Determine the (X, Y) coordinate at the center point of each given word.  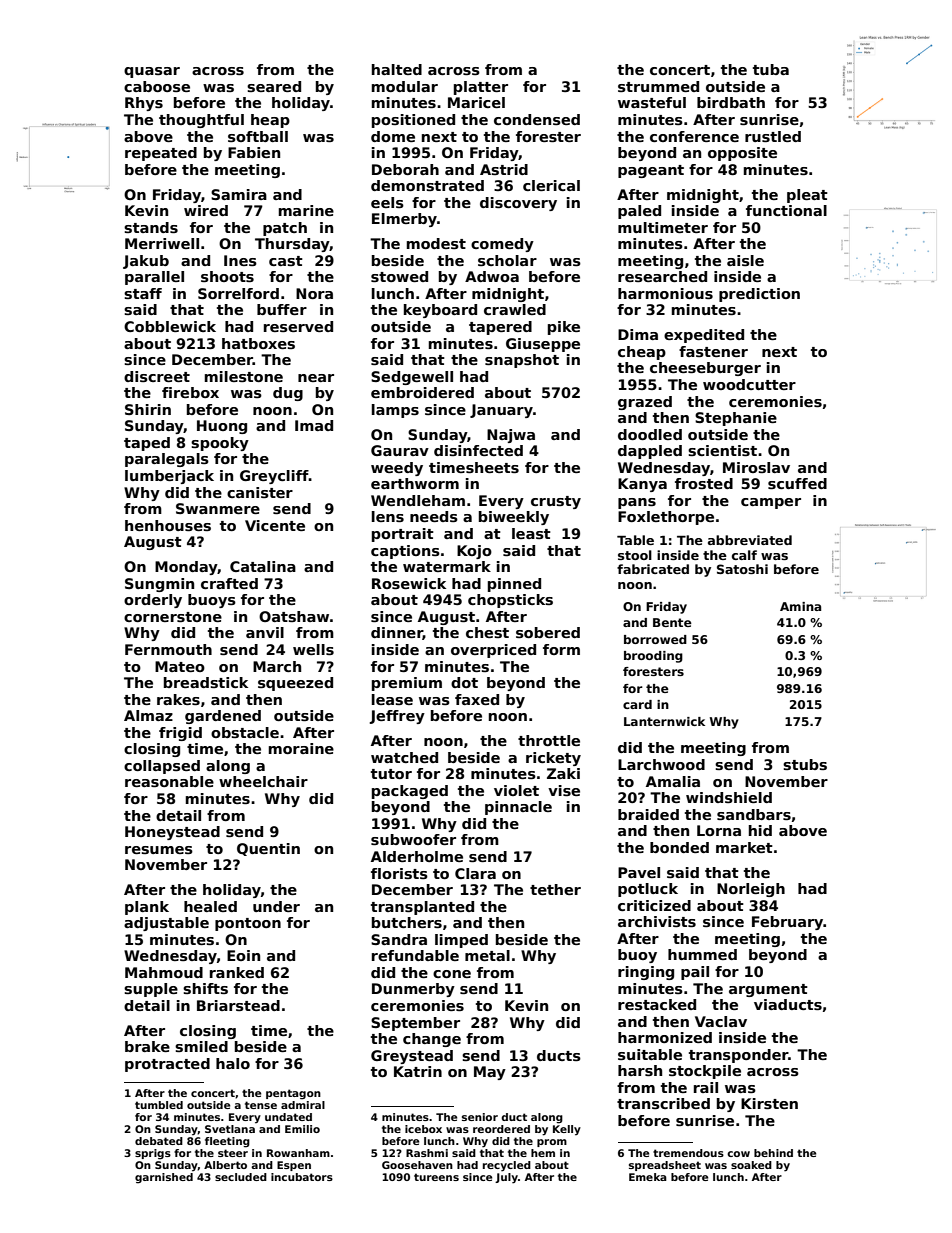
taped (147, 444)
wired (206, 210)
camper (771, 503)
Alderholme (417, 856)
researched (662, 276)
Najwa (511, 436)
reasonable (169, 781)
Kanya (642, 485)
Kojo (474, 552)
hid (760, 830)
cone (452, 974)
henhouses (168, 525)
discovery (518, 204)
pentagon (293, 1094)
